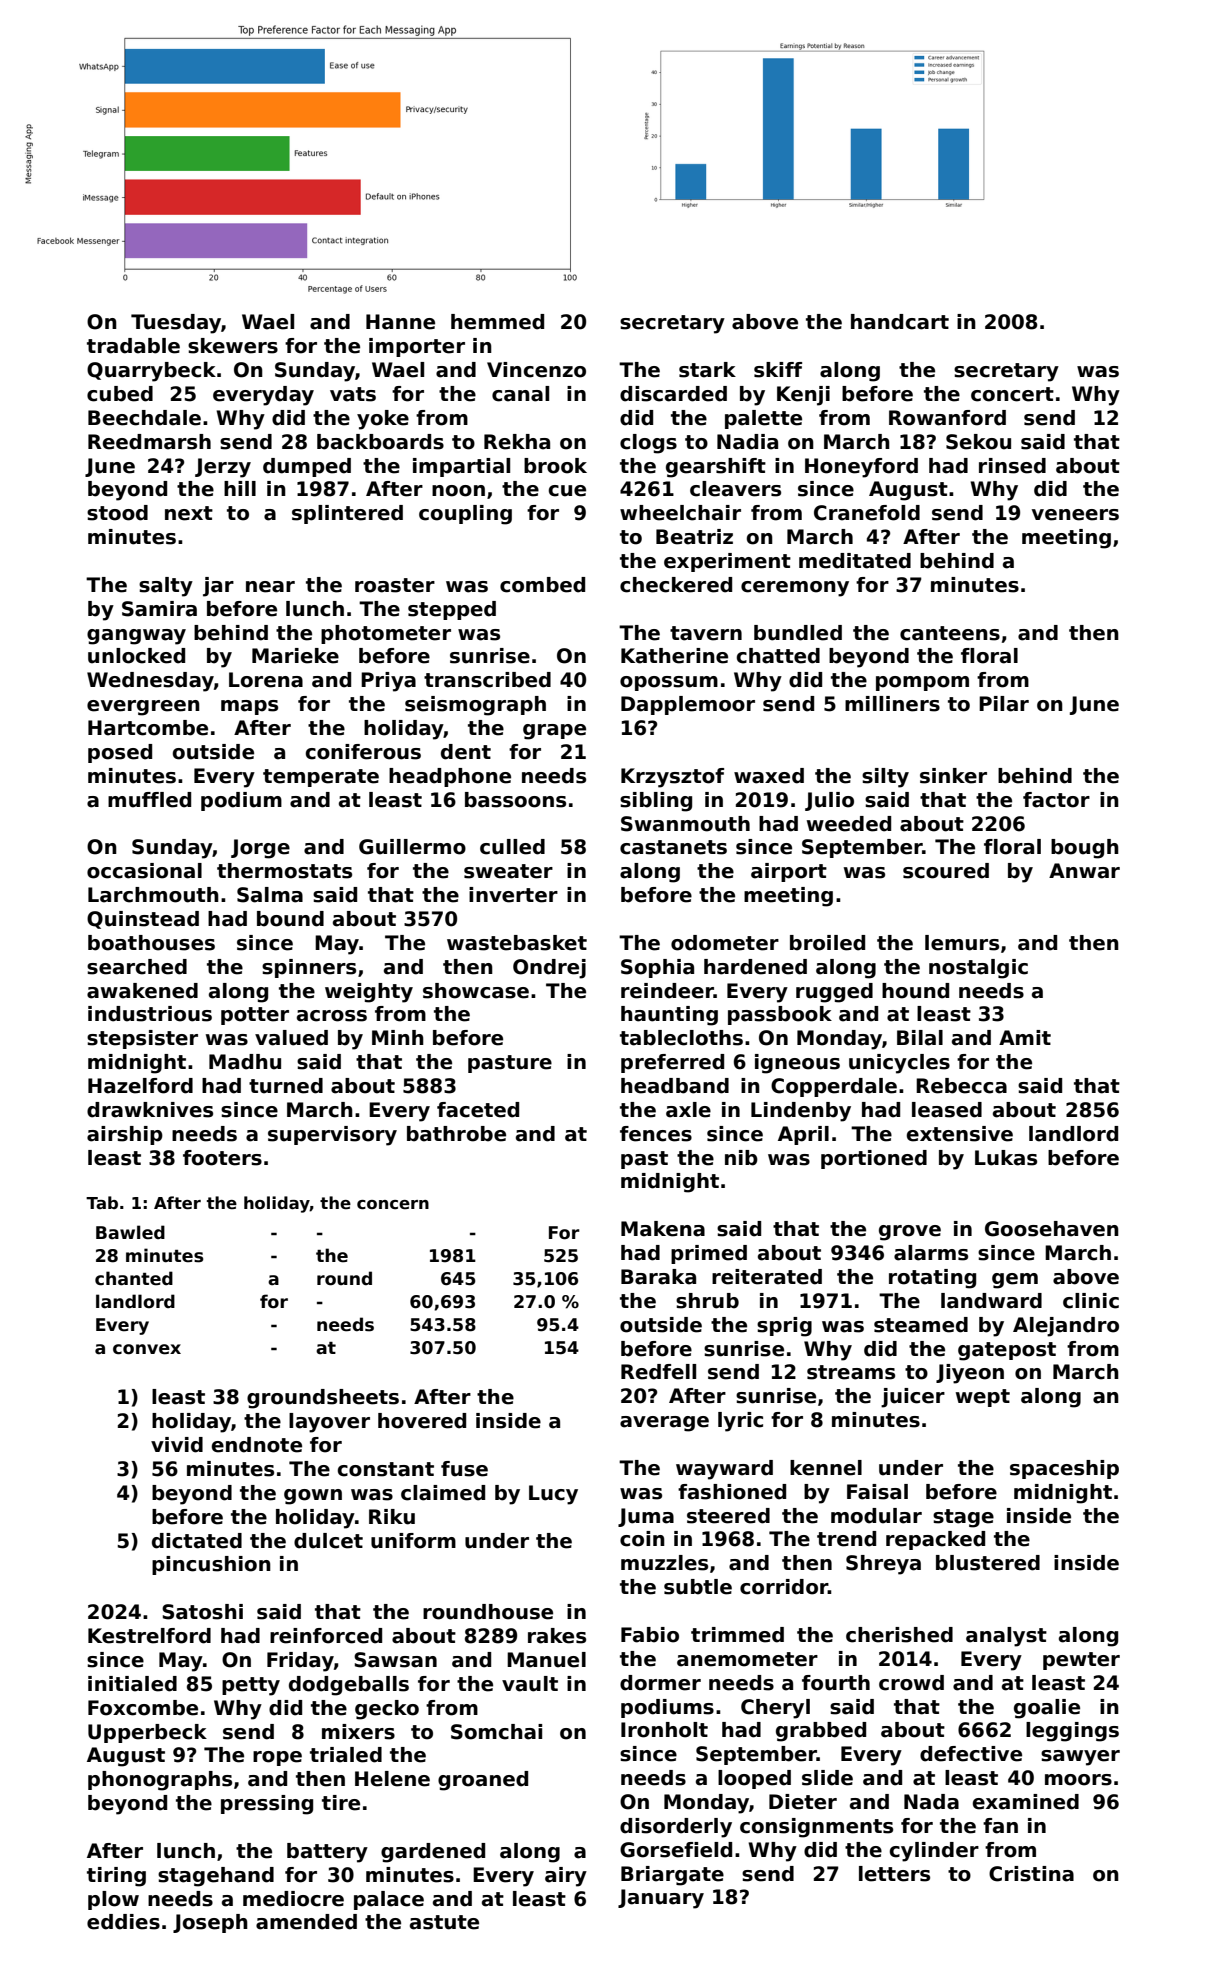 Image resolution: width=1207 pixels, height=1988 pixels. Describe the element at coordinates (142, 991) in the document. I see `awakened` at that location.
